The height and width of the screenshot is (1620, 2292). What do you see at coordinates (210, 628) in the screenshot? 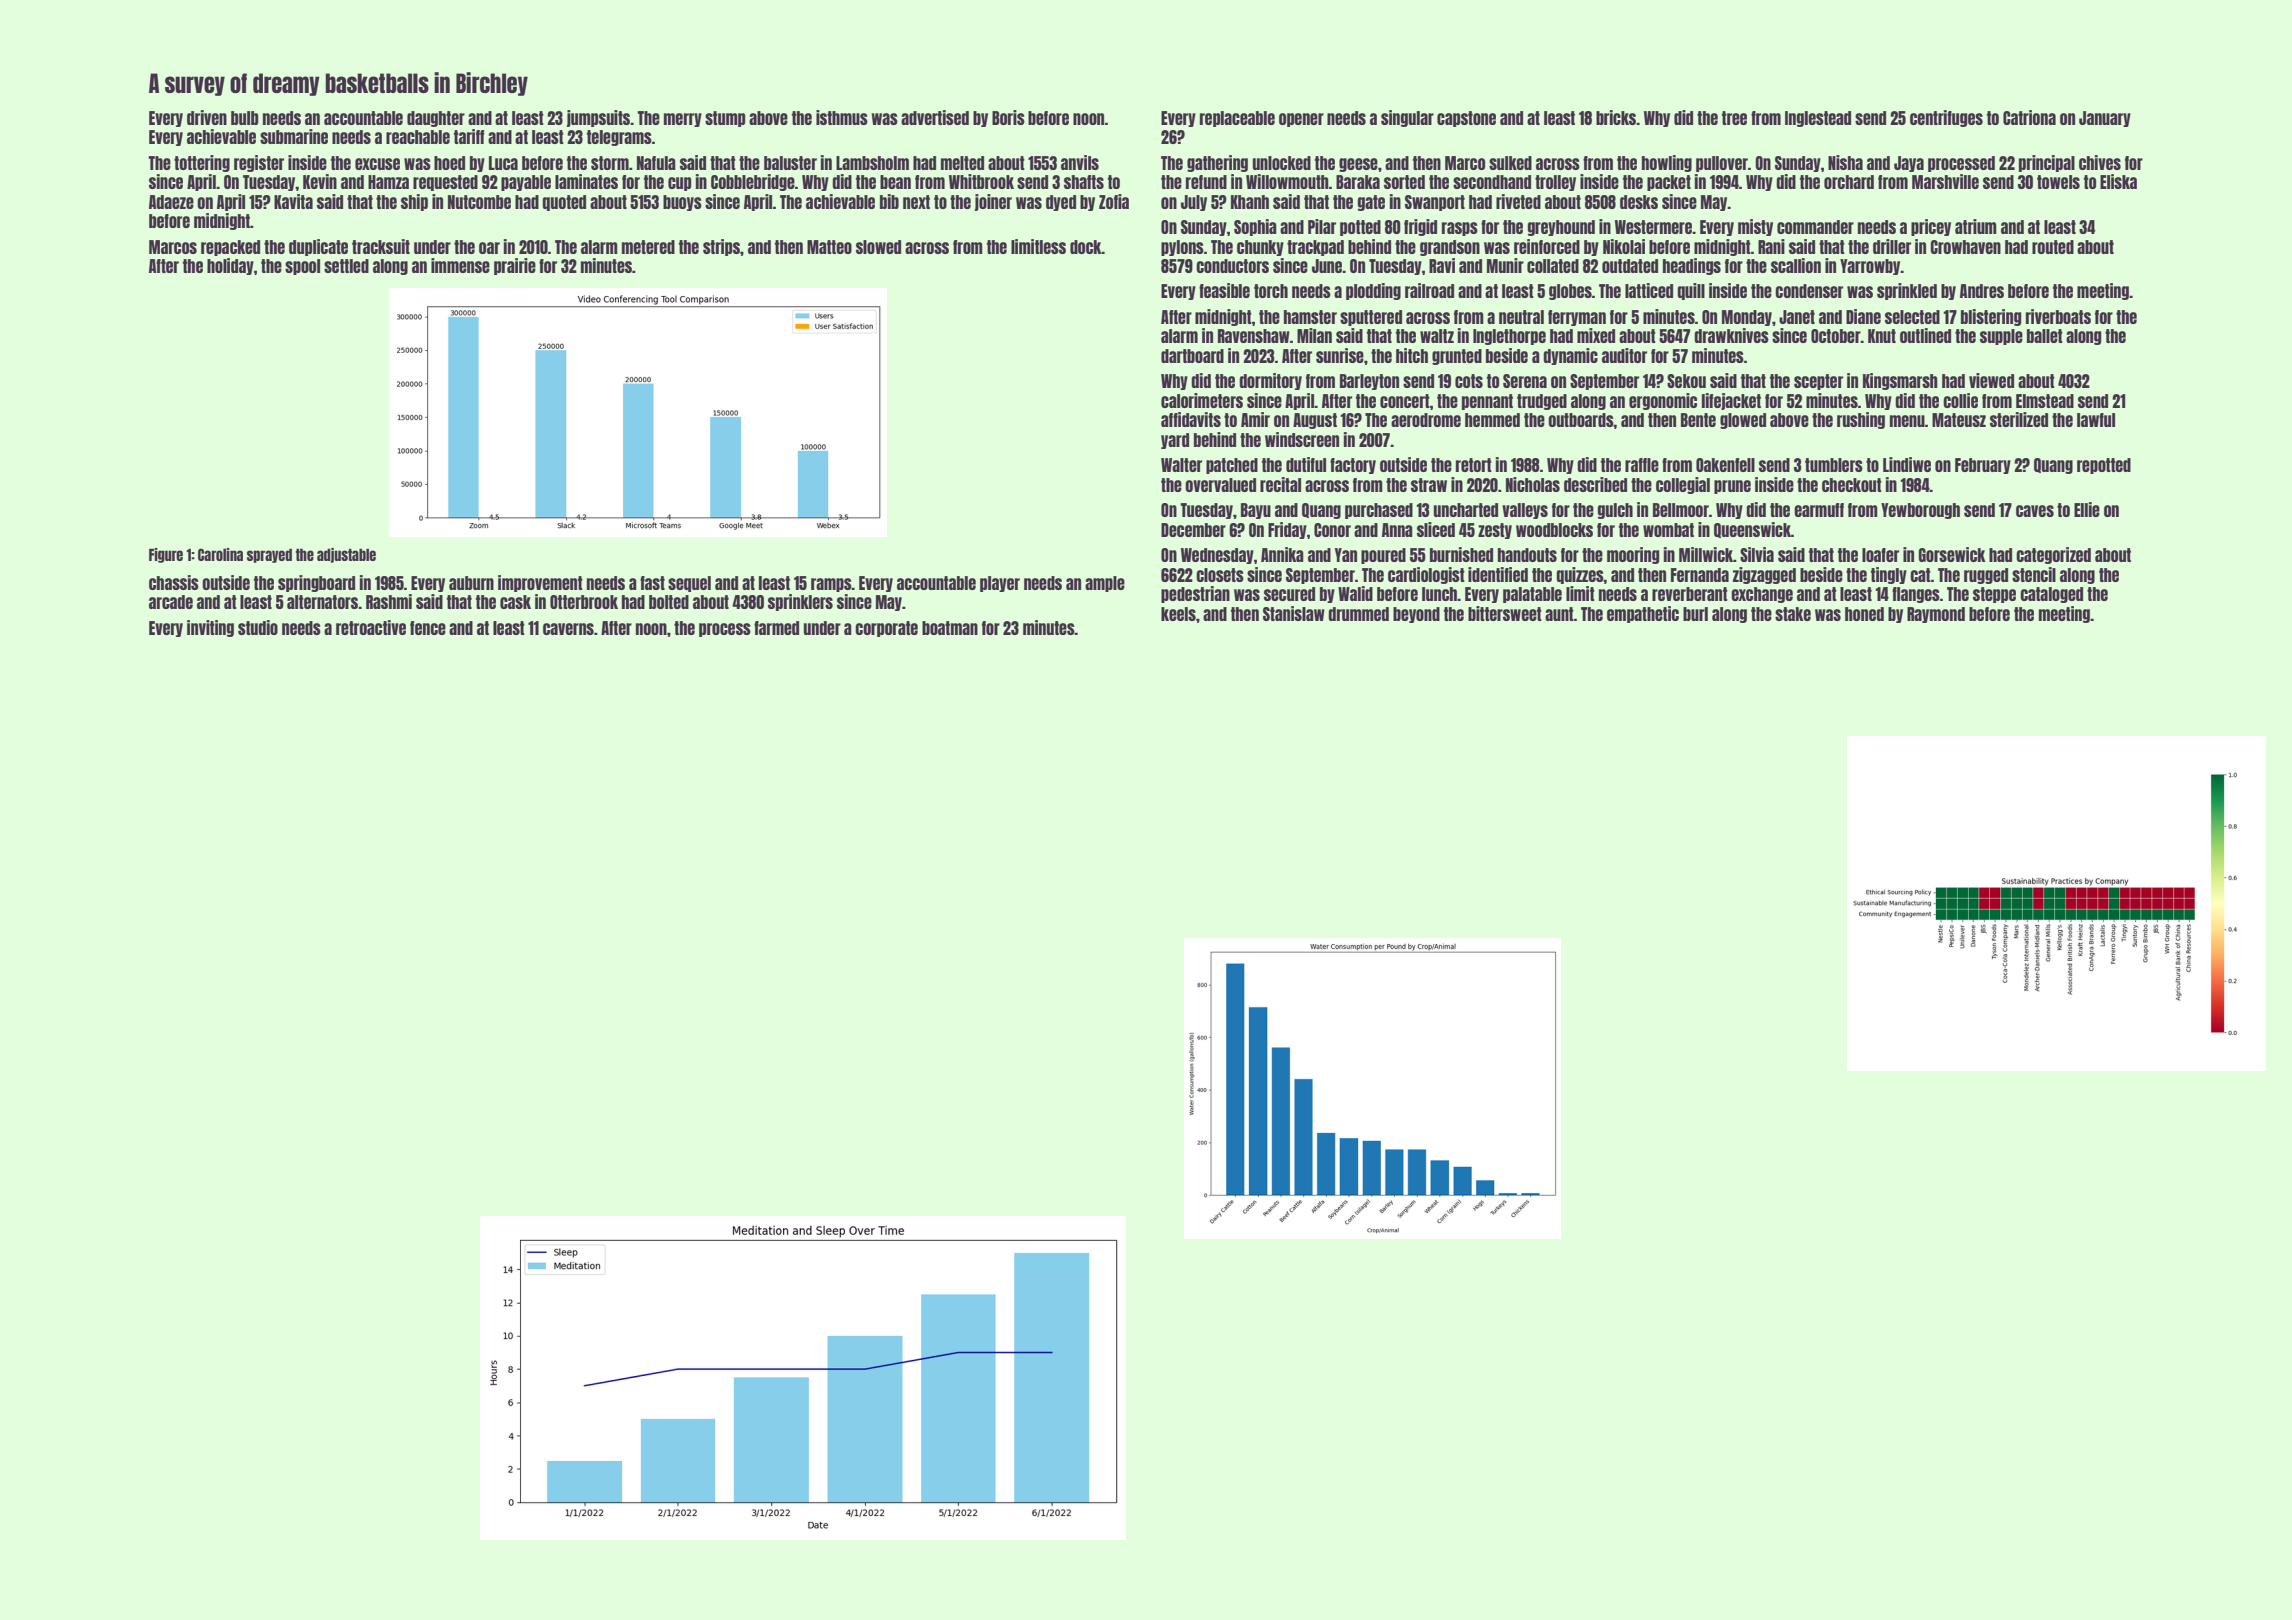
I see `inviting` at bounding box center [210, 628].
